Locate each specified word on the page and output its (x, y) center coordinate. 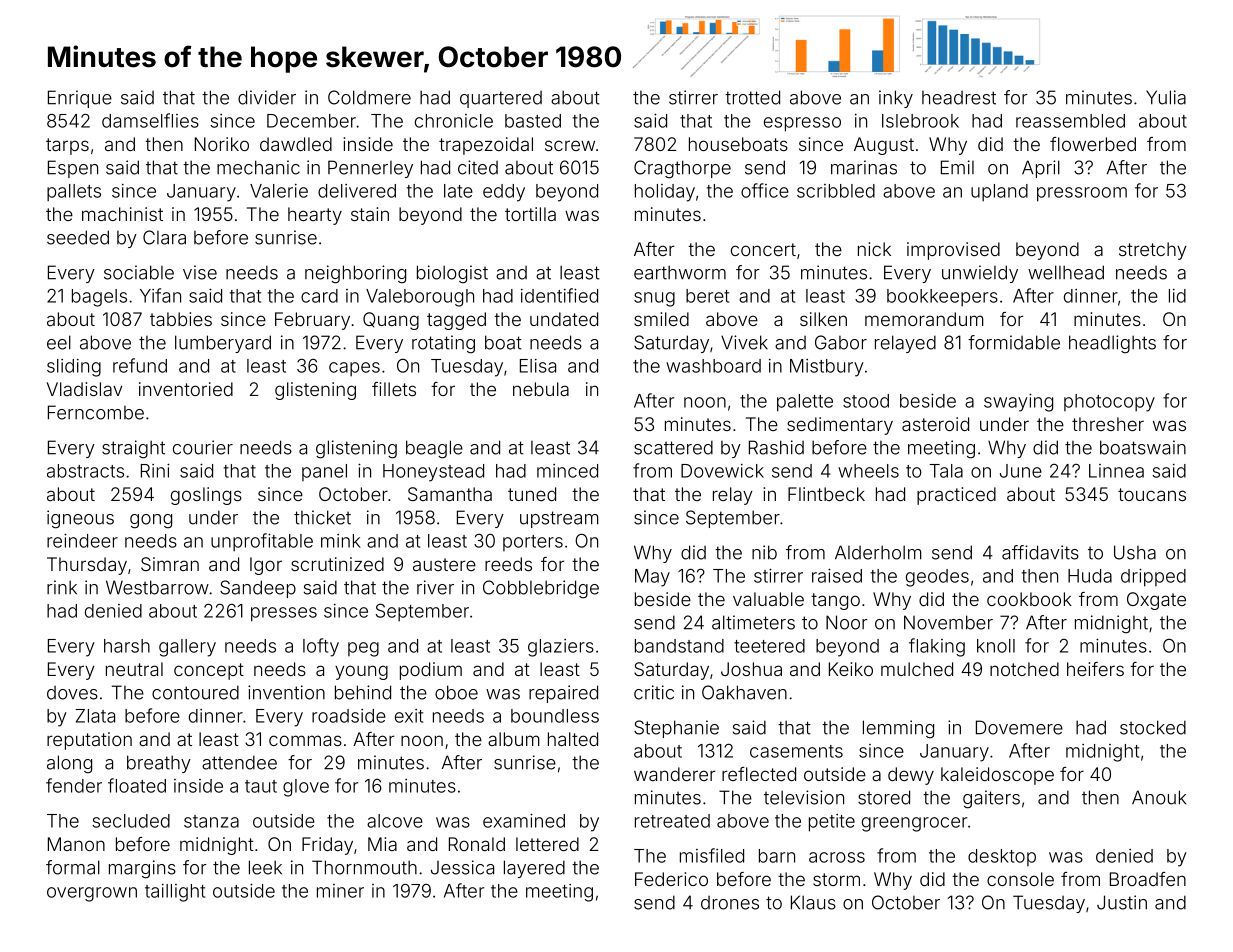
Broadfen (1148, 879)
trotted (752, 97)
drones (730, 903)
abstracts (85, 471)
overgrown (92, 894)
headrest (959, 98)
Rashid (776, 447)
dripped (1153, 577)
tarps (67, 146)
